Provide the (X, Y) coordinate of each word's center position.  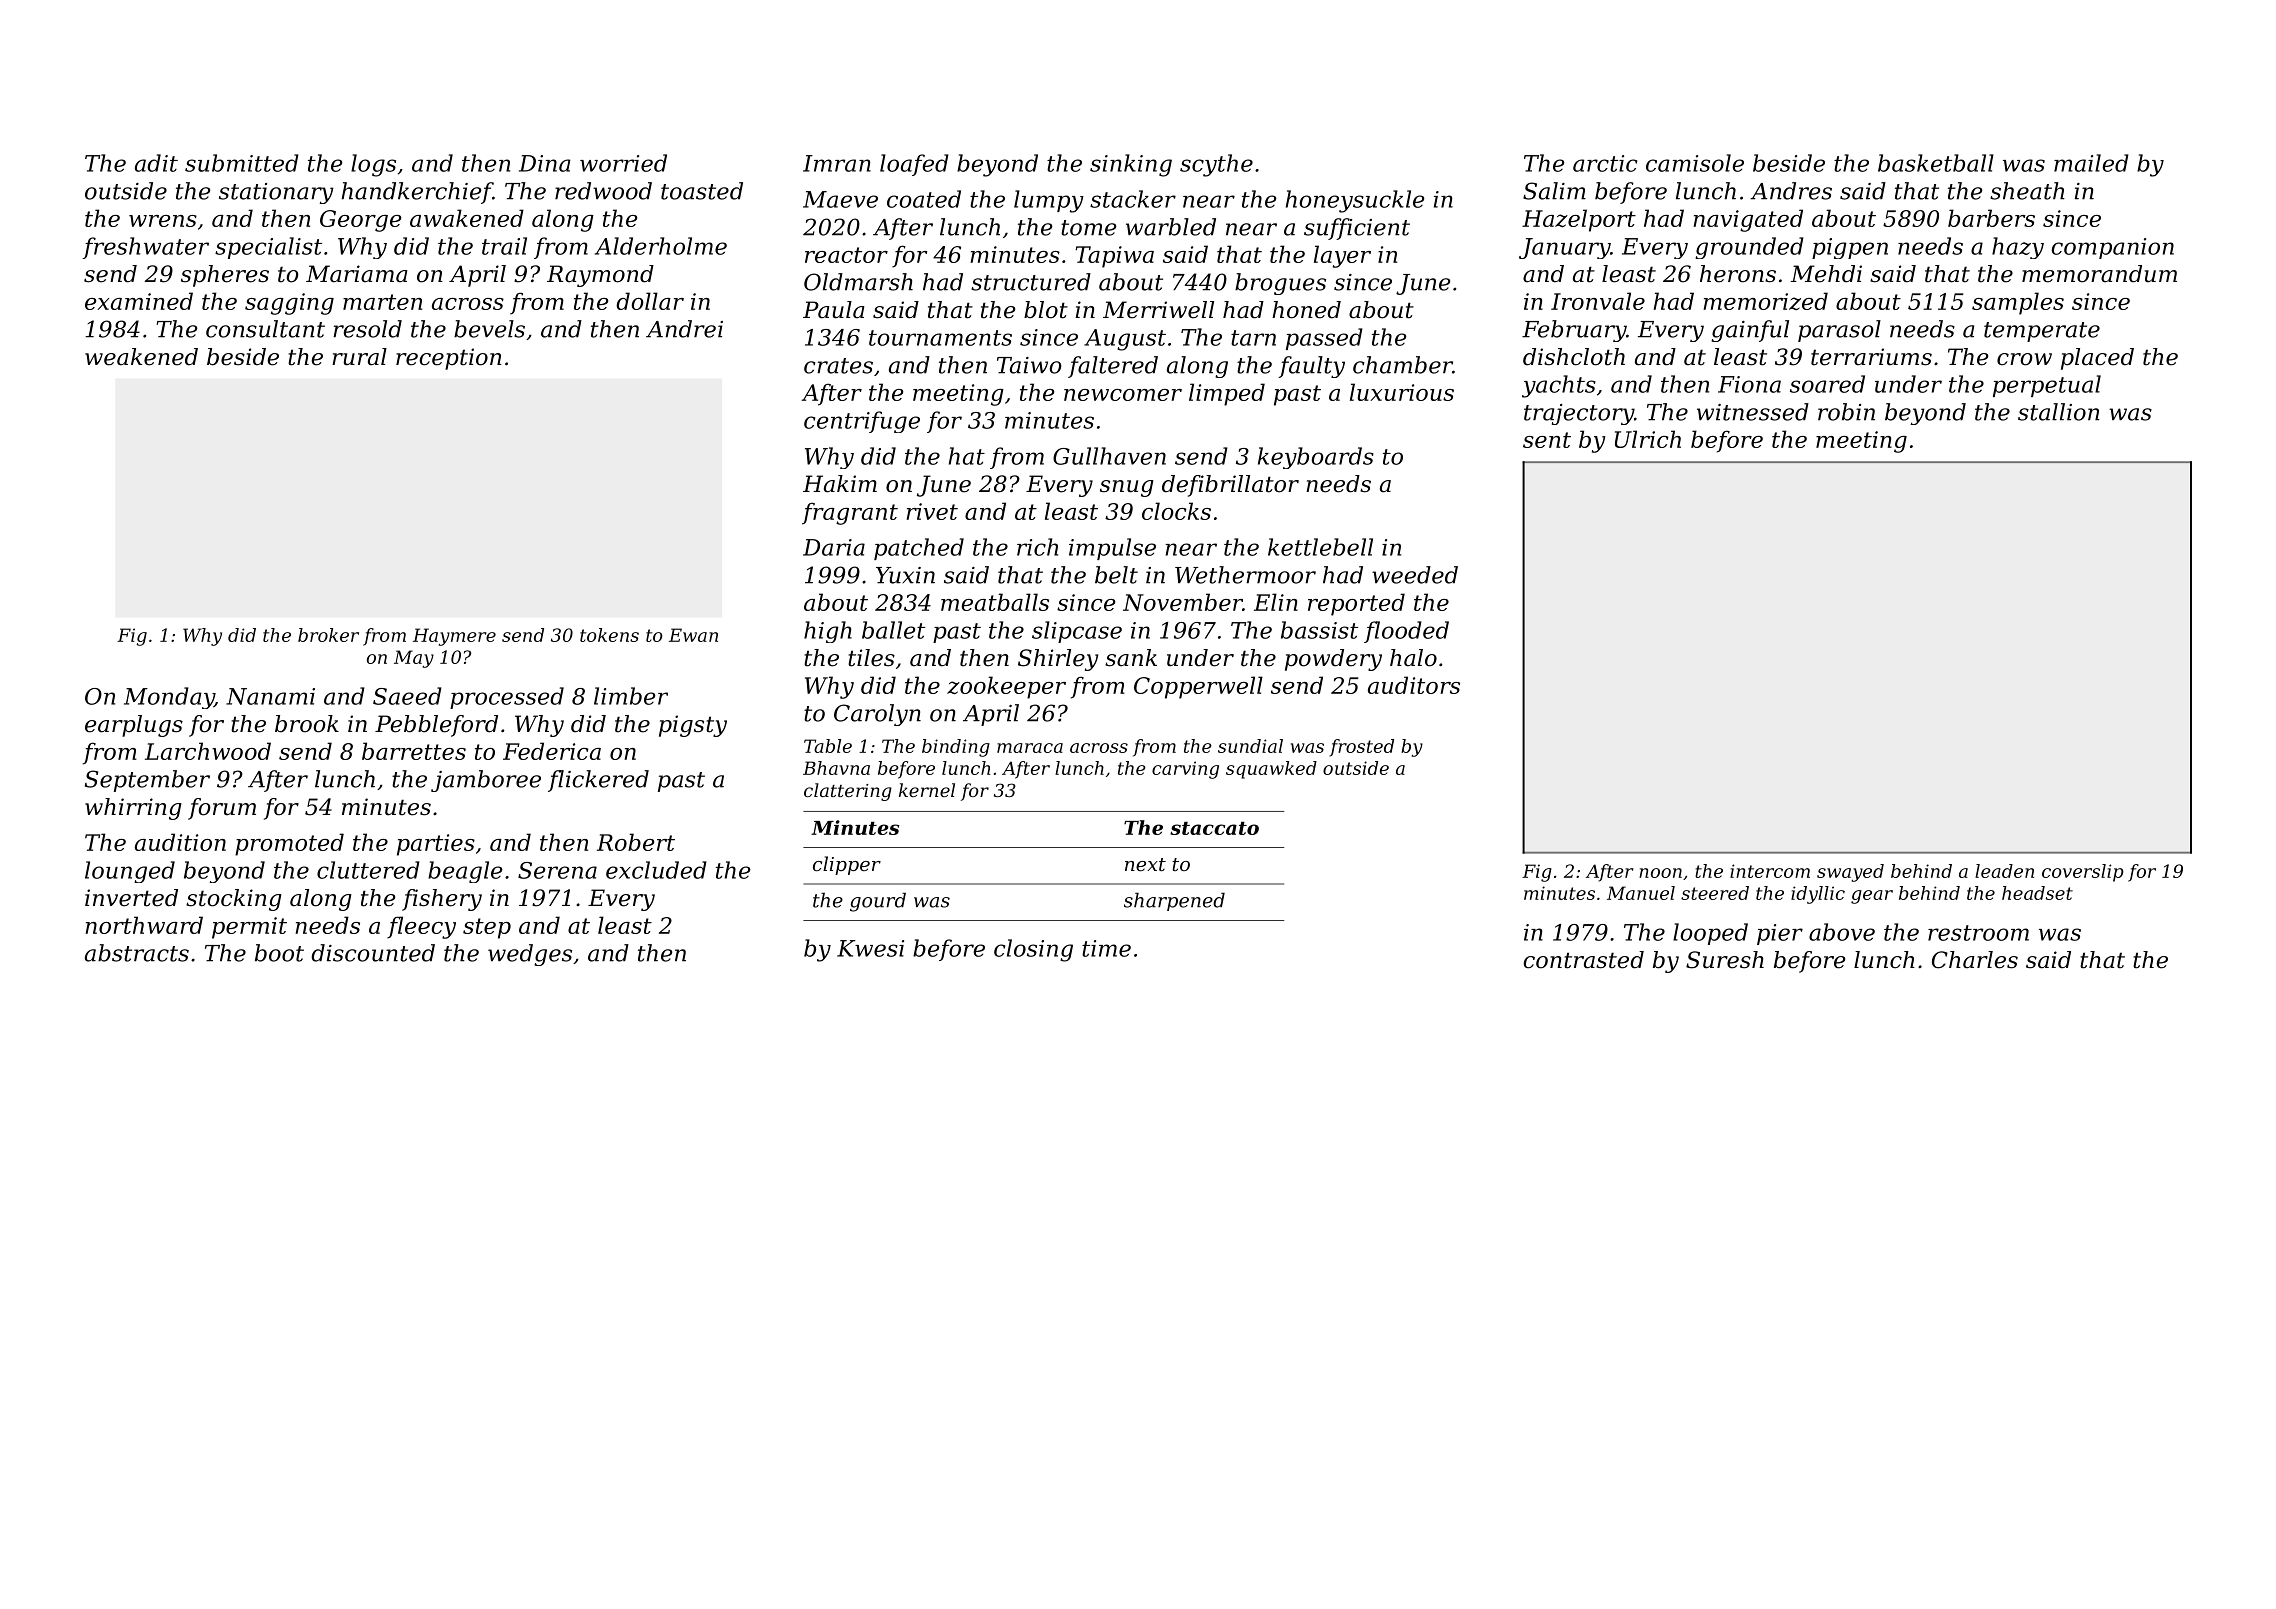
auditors (1414, 685)
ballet (893, 630)
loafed (914, 165)
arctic (1605, 163)
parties (436, 845)
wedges (530, 955)
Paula (833, 310)
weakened (141, 357)
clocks (1176, 511)
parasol (1839, 331)
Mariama (356, 274)
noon (1660, 873)
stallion (2059, 412)
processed (507, 698)
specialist (268, 248)
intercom (1770, 871)
